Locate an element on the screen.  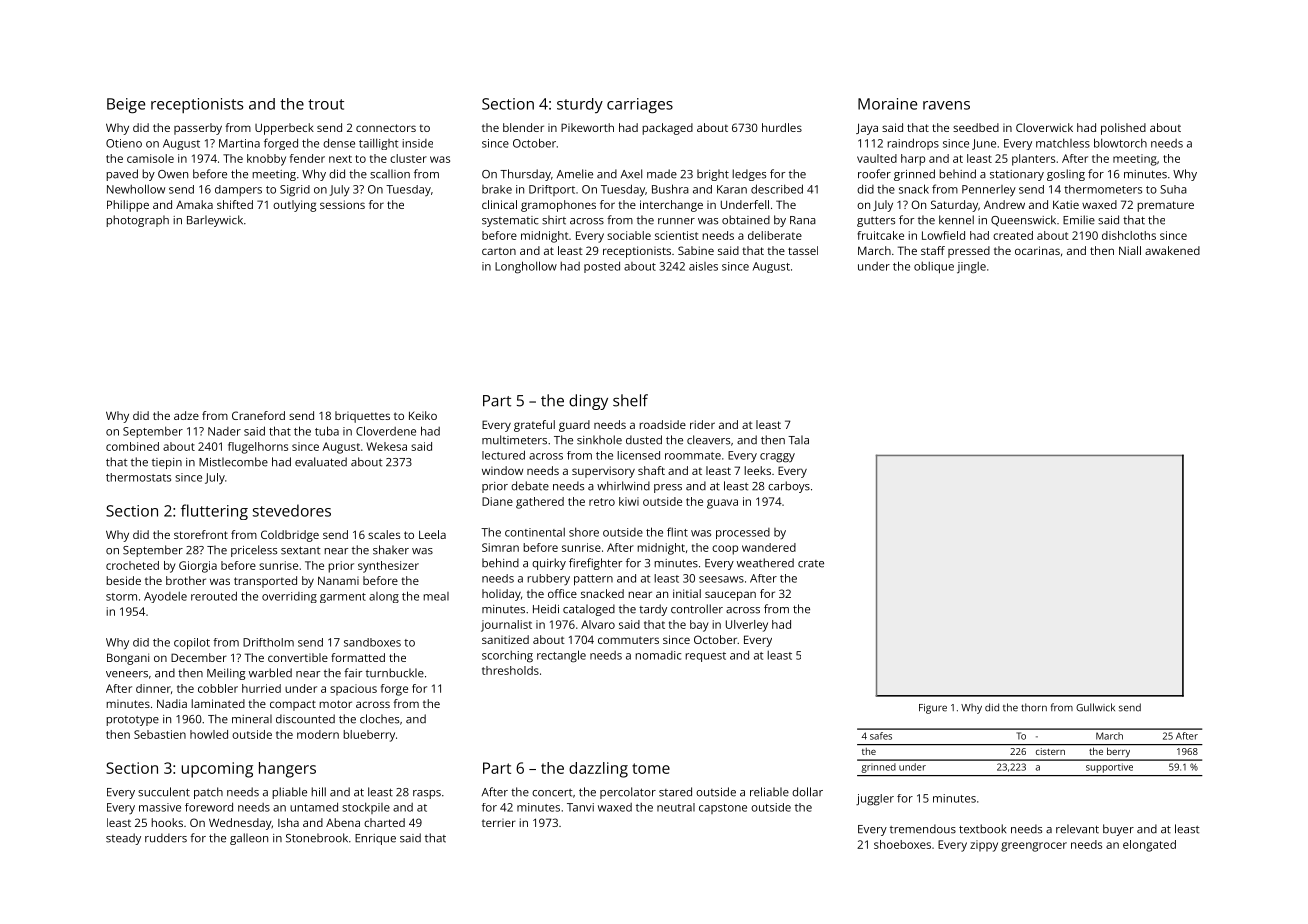
terrier is located at coordinates (499, 823).
